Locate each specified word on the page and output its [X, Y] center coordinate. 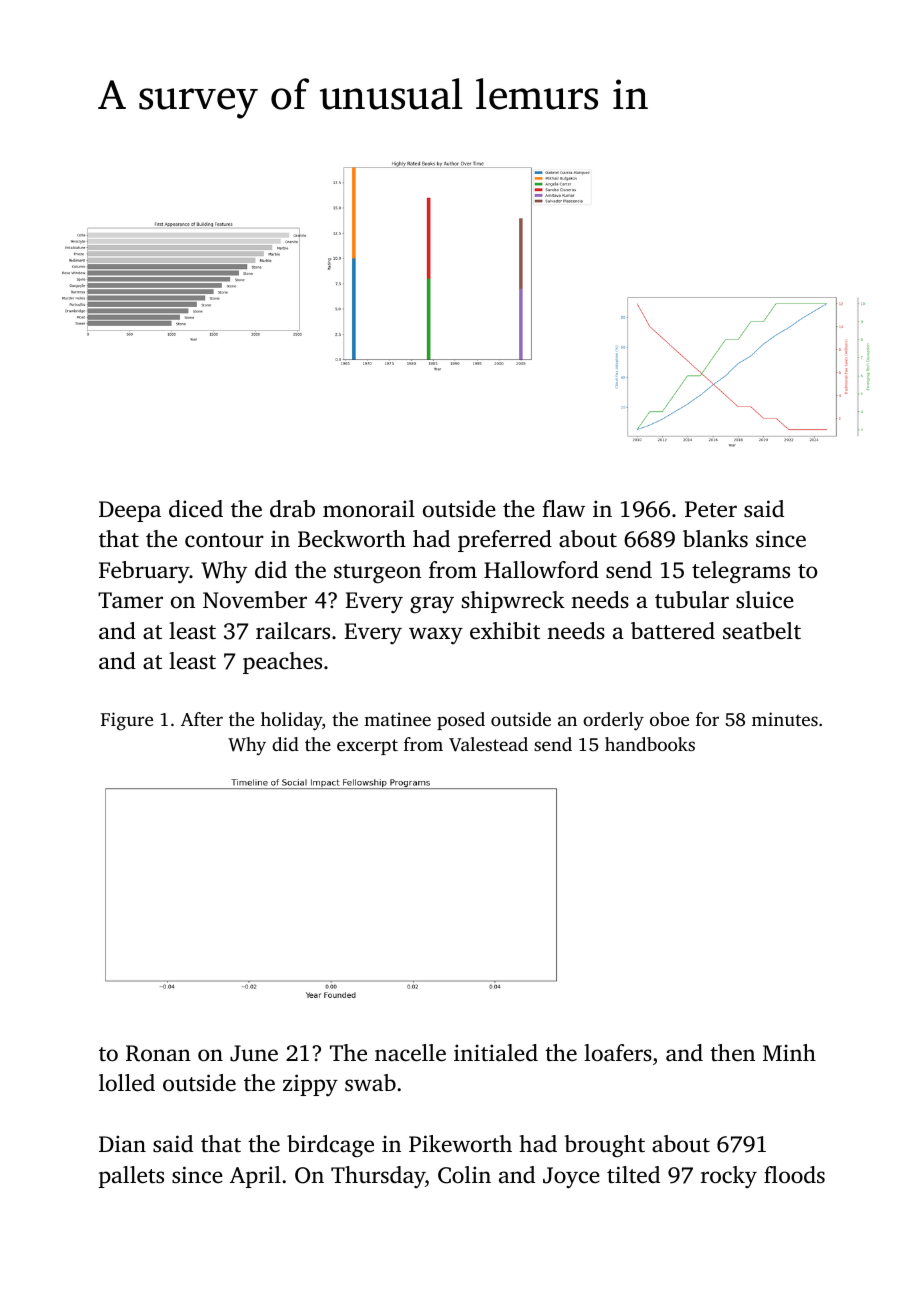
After [202, 719]
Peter [711, 509]
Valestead [488, 744]
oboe [669, 719]
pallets [131, 1177]
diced [196, 509]
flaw [563, 508]
